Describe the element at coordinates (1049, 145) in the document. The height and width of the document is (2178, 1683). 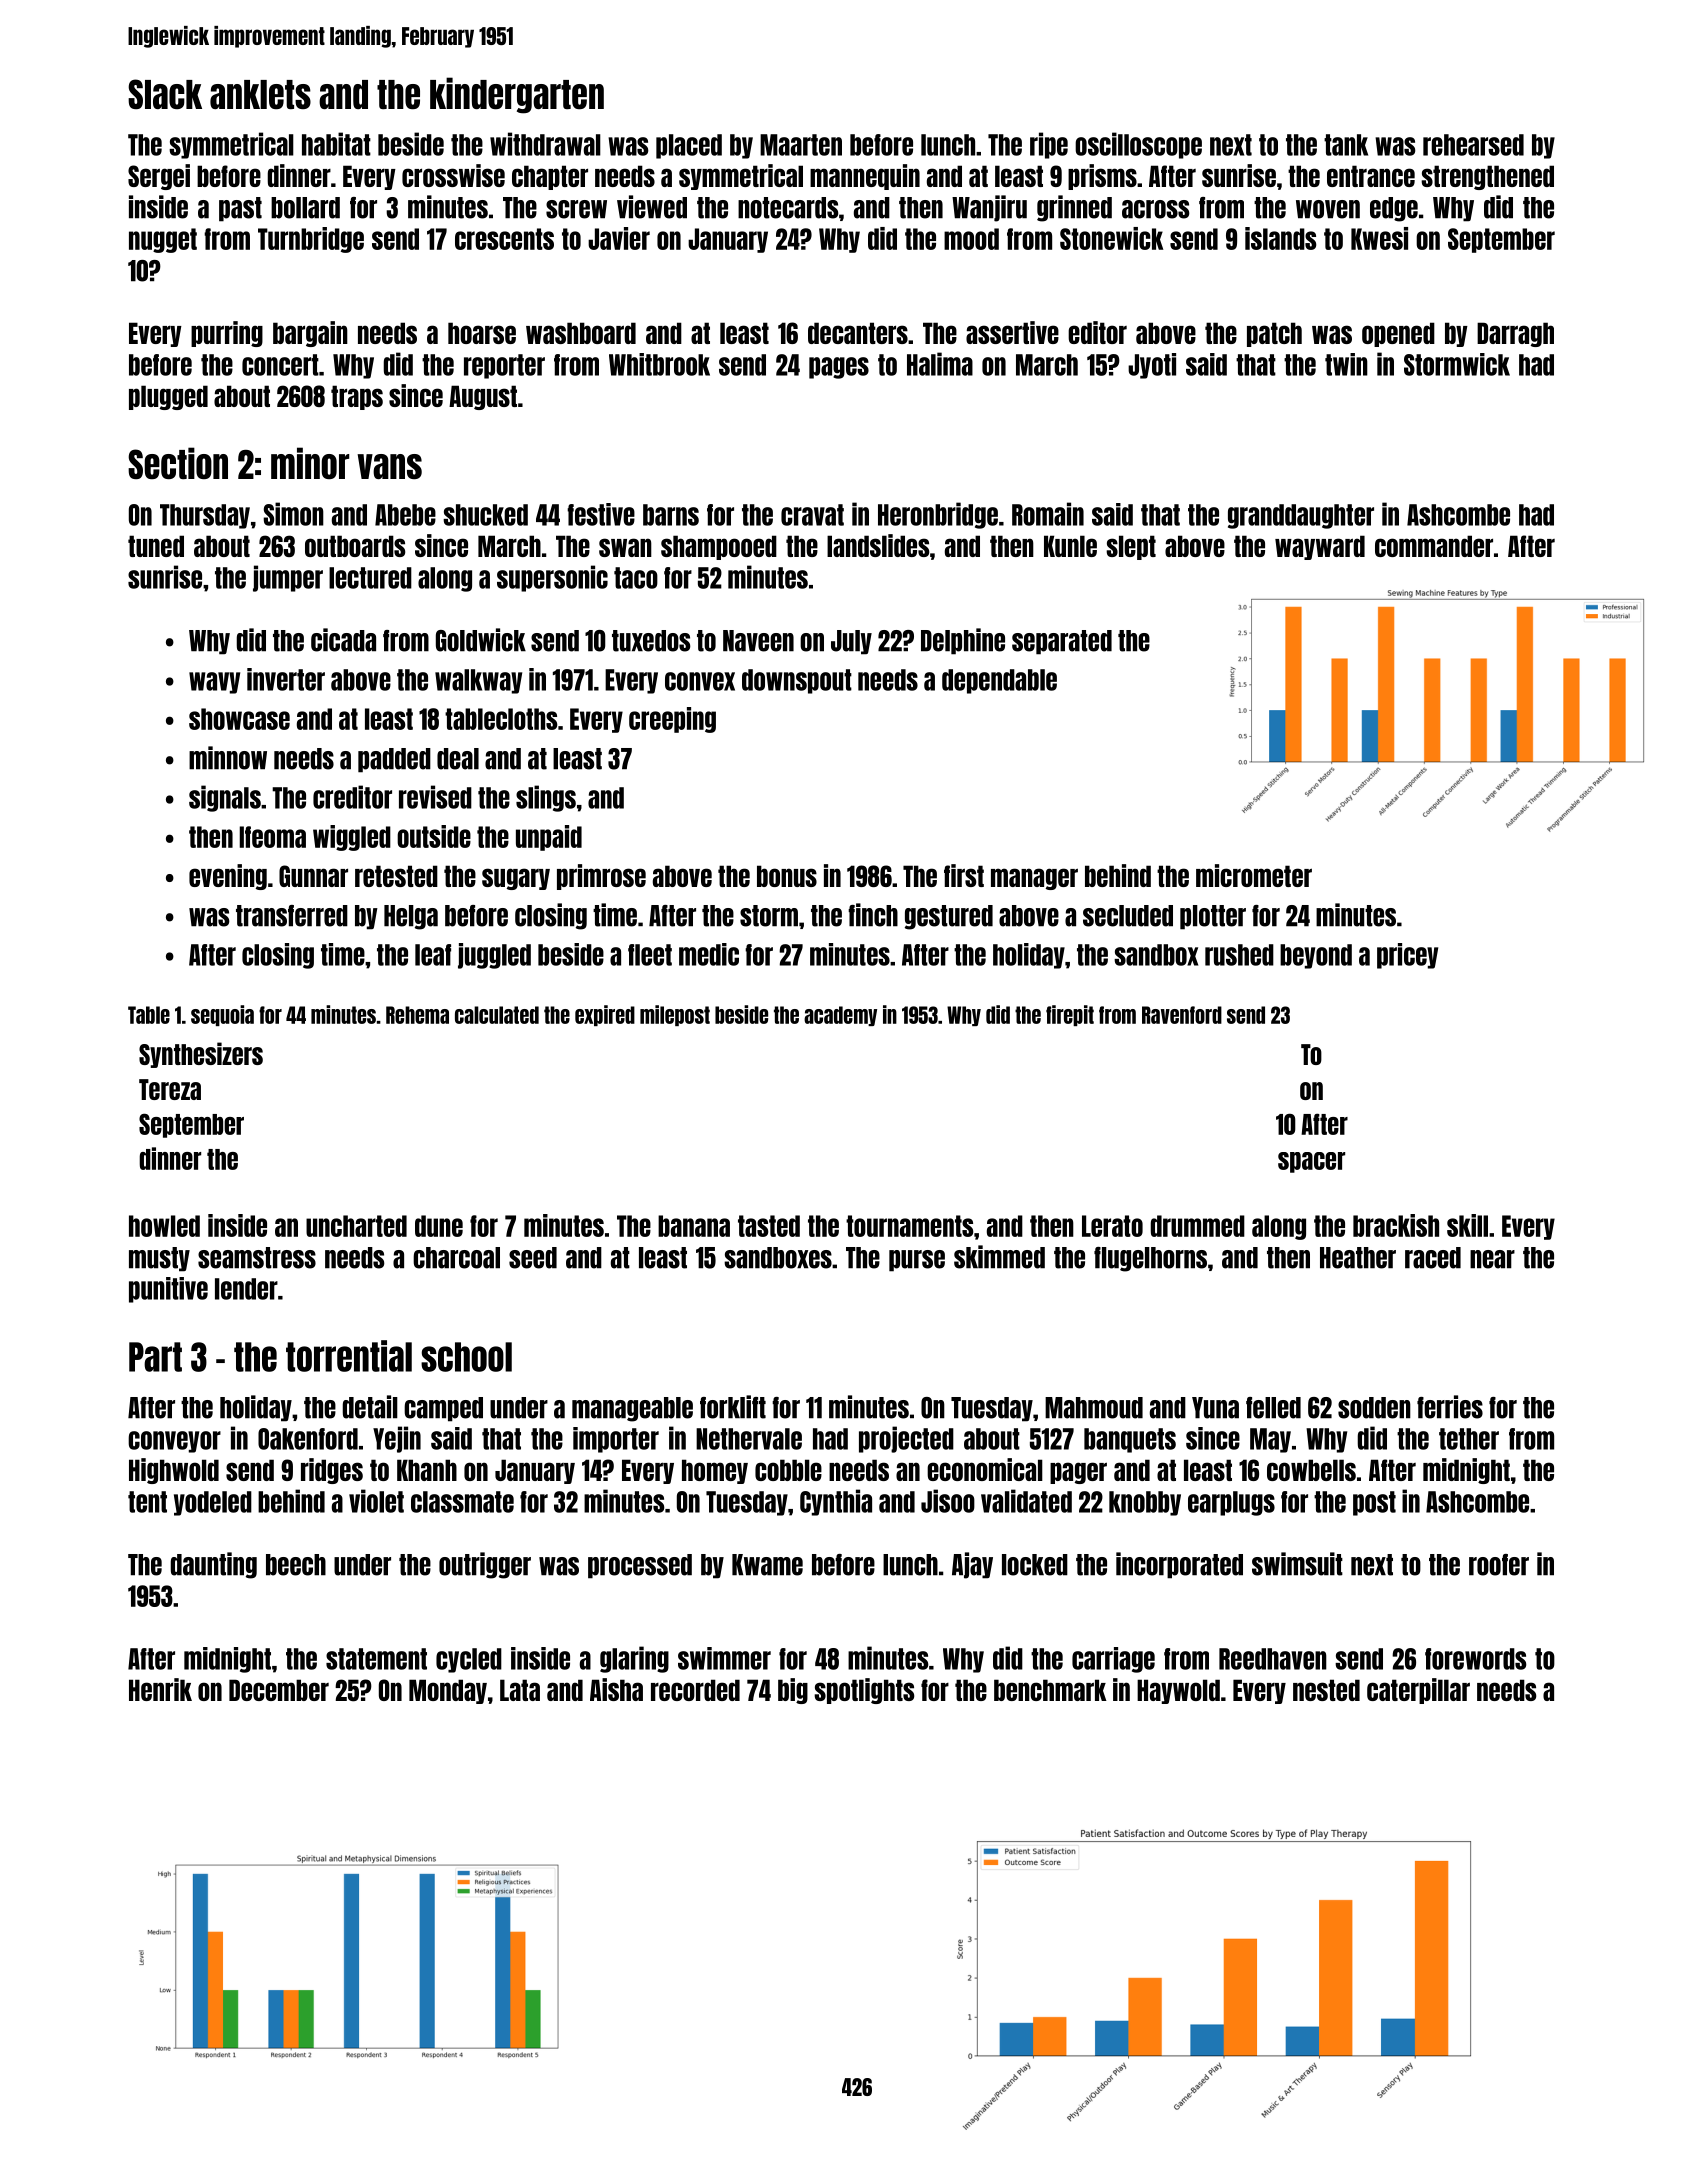
I see `ripe` at that location.
